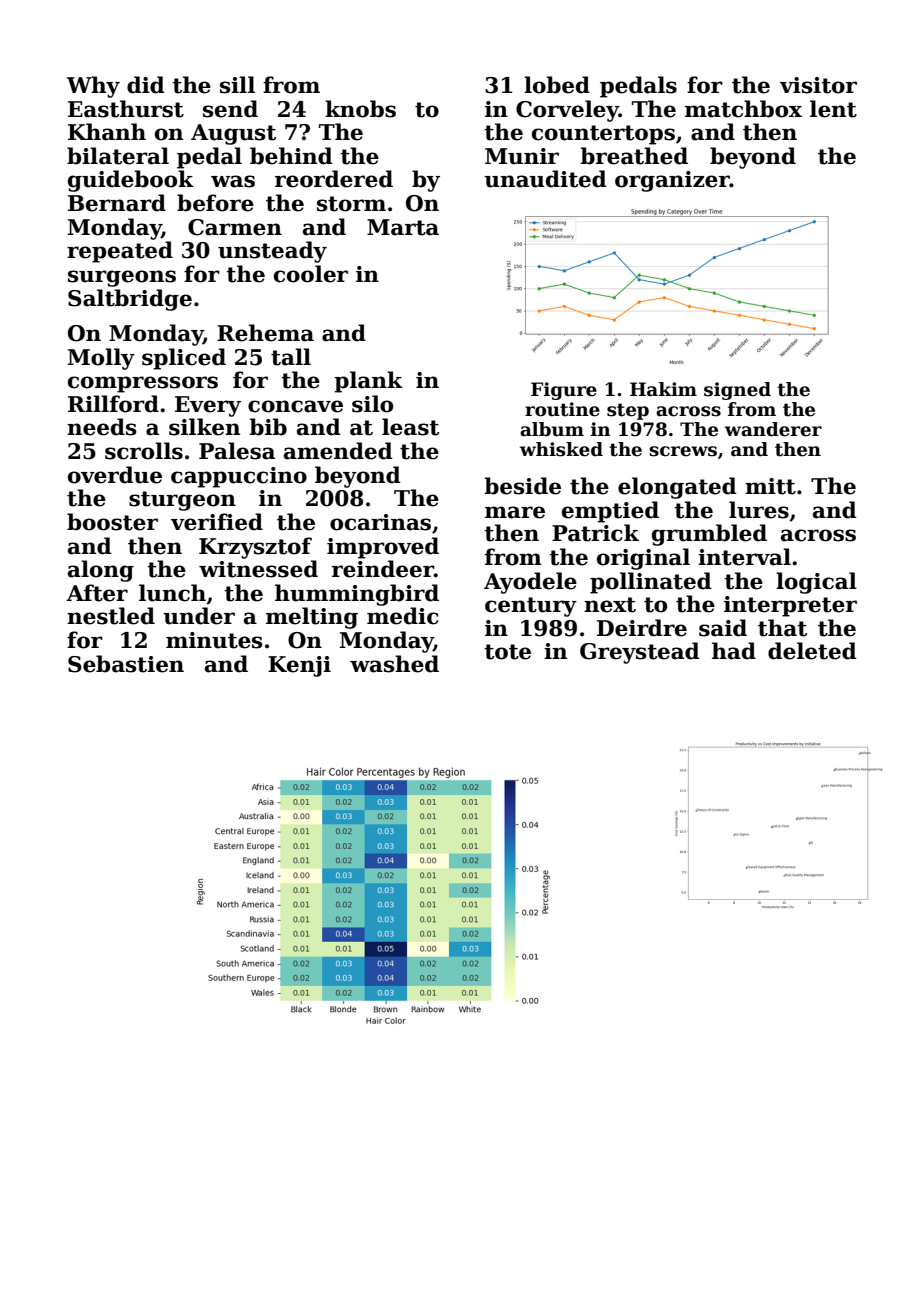 Image resolution: width=924 pixels, height=1311 pixels. What do you see at coordinates (237, 85) in the image?
I see `sill` at bounding box center [237, 85].
